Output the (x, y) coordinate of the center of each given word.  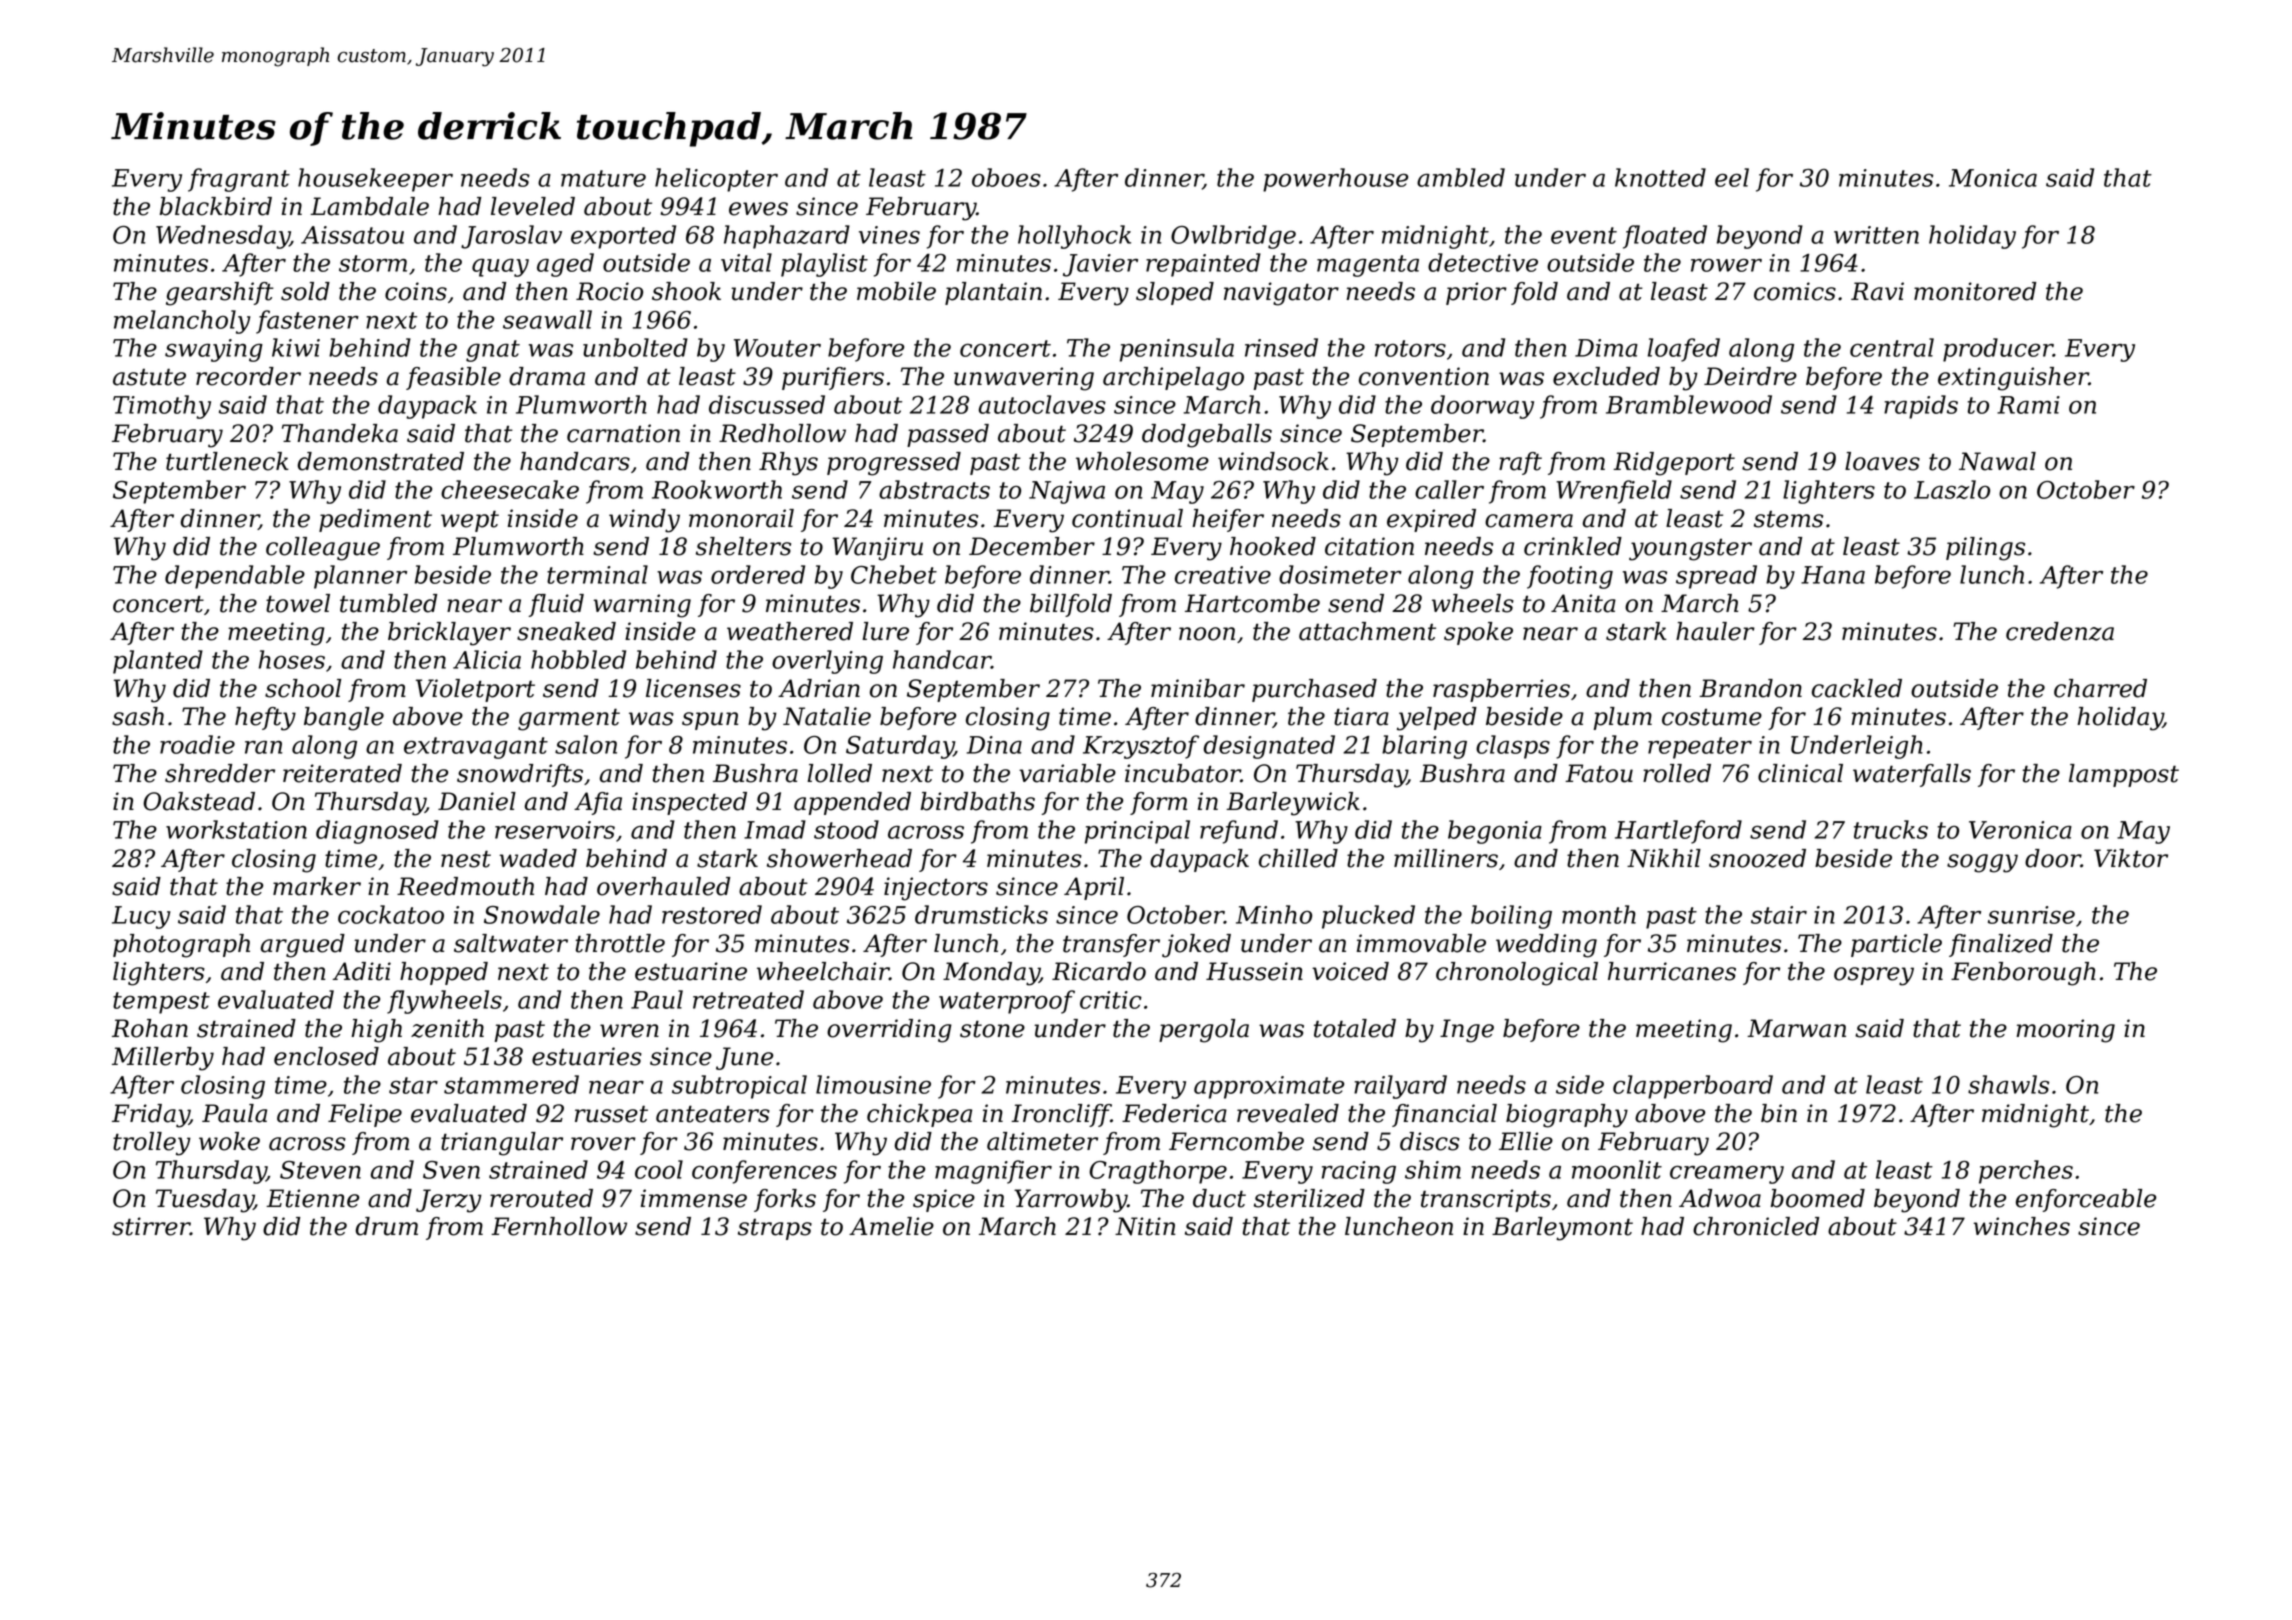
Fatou (1599, 773)
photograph (181, 946)
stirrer (151, 1226)
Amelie (891, 1226)
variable (1067, 773)
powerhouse (1335, 180)
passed (948, 435)
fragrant (239, 180)
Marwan (1796, 1028)
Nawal (1997, 461)
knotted (1660, 177)
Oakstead (199, 801)
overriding (889, 1031)
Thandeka (340, 433)
